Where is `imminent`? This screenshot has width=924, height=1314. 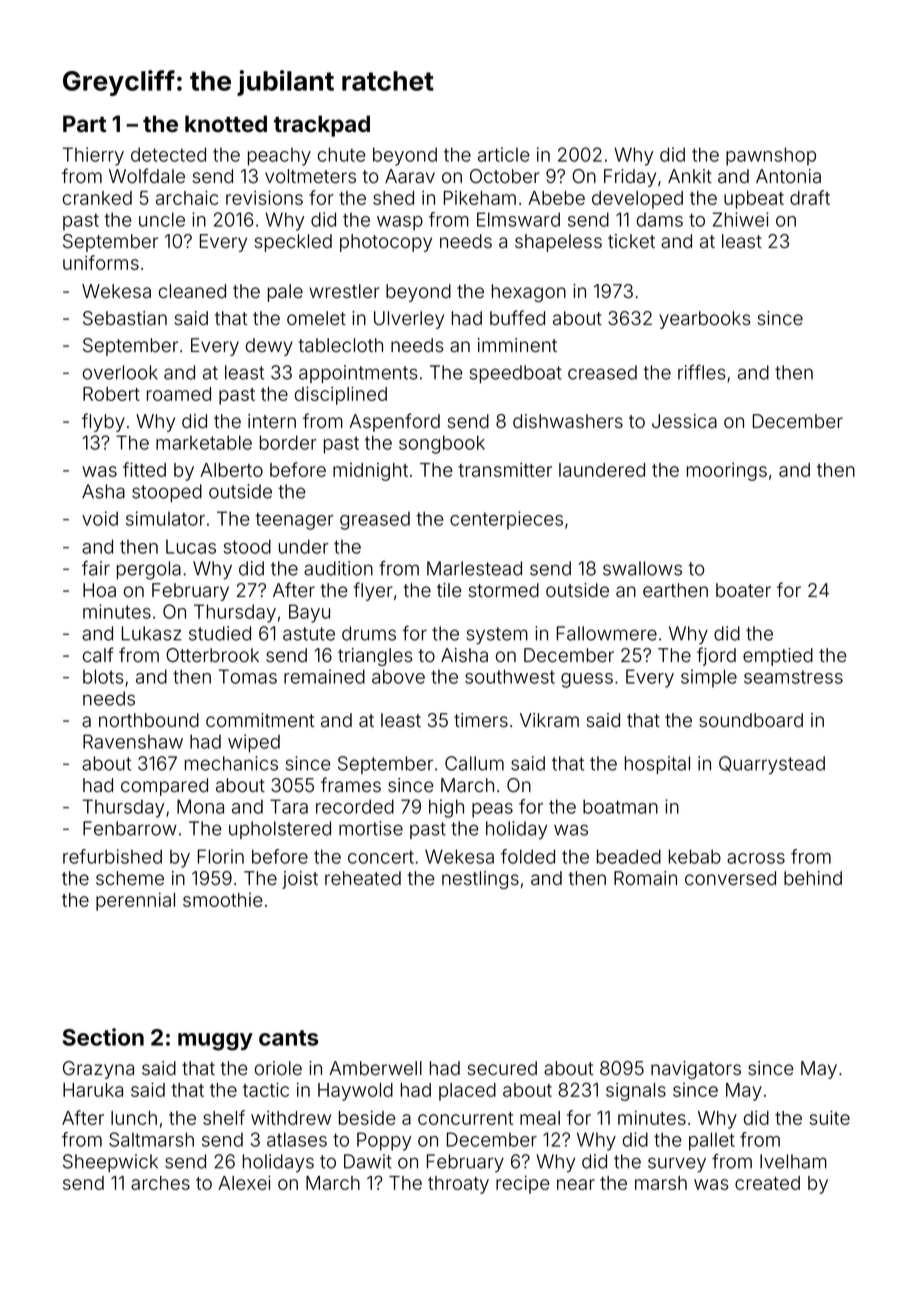
imminent is located at coordinates (517, 345).
